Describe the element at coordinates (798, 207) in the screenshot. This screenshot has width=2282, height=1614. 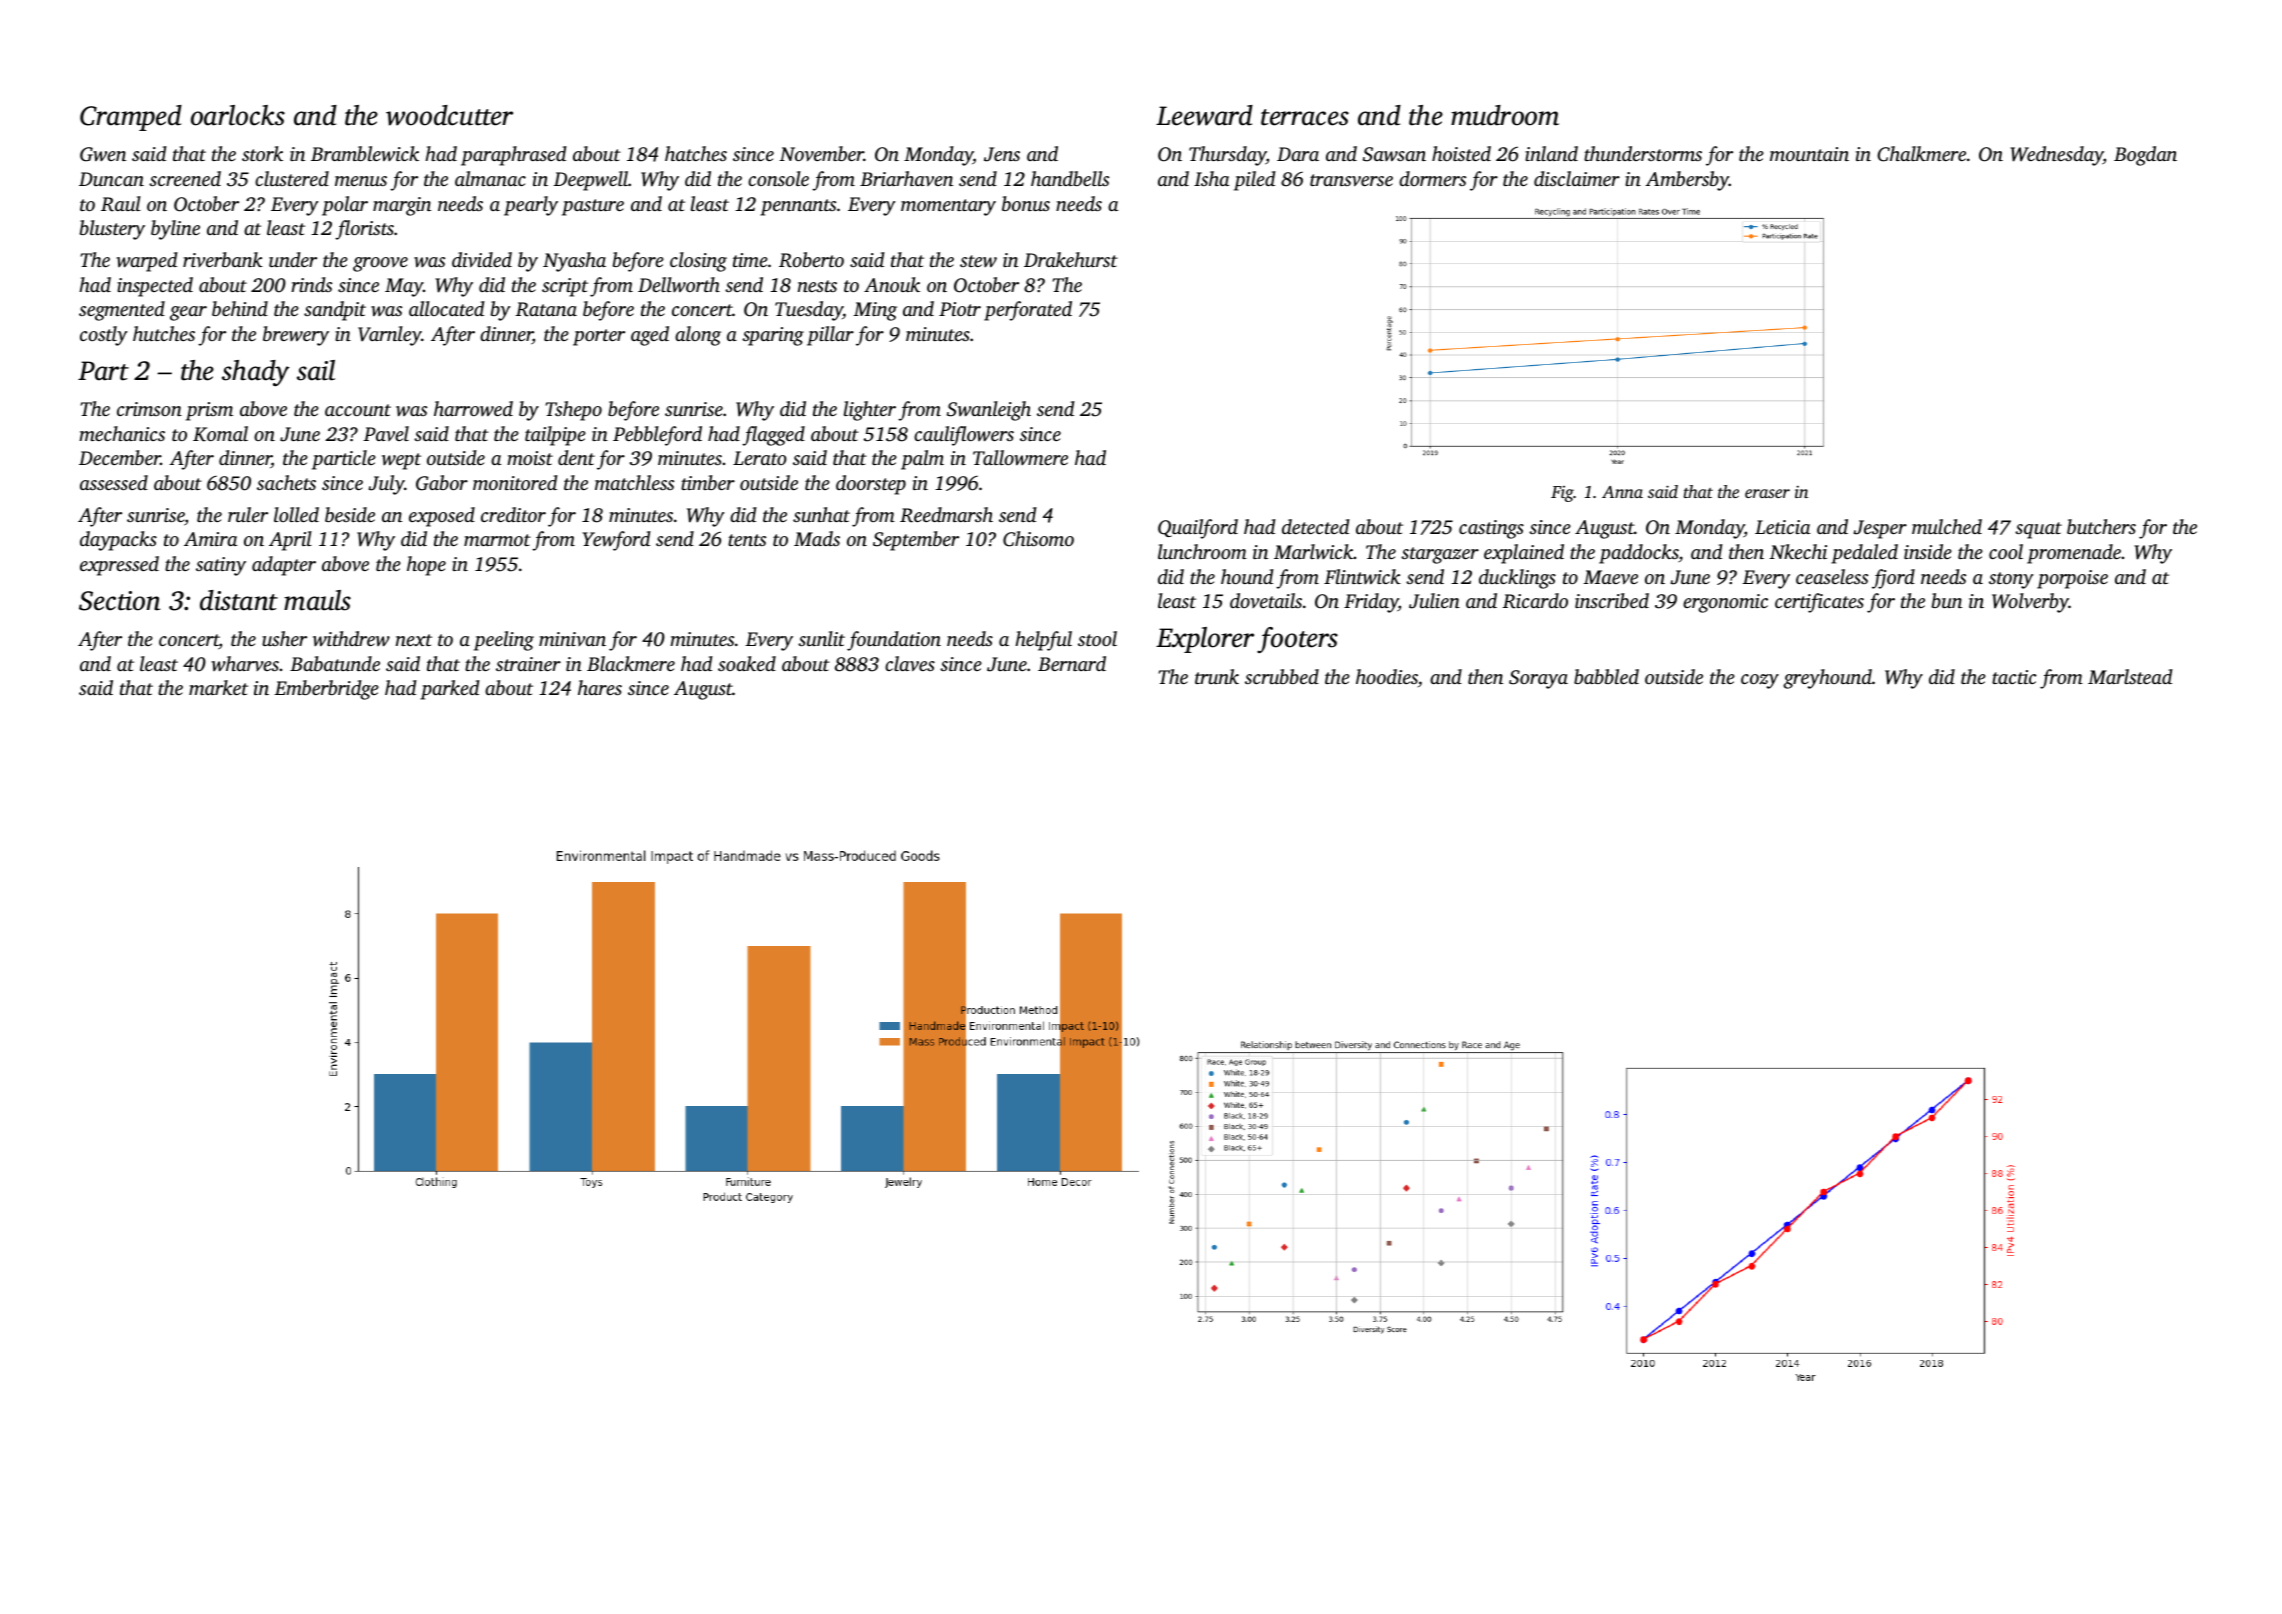
I see `pennants` at that location.
